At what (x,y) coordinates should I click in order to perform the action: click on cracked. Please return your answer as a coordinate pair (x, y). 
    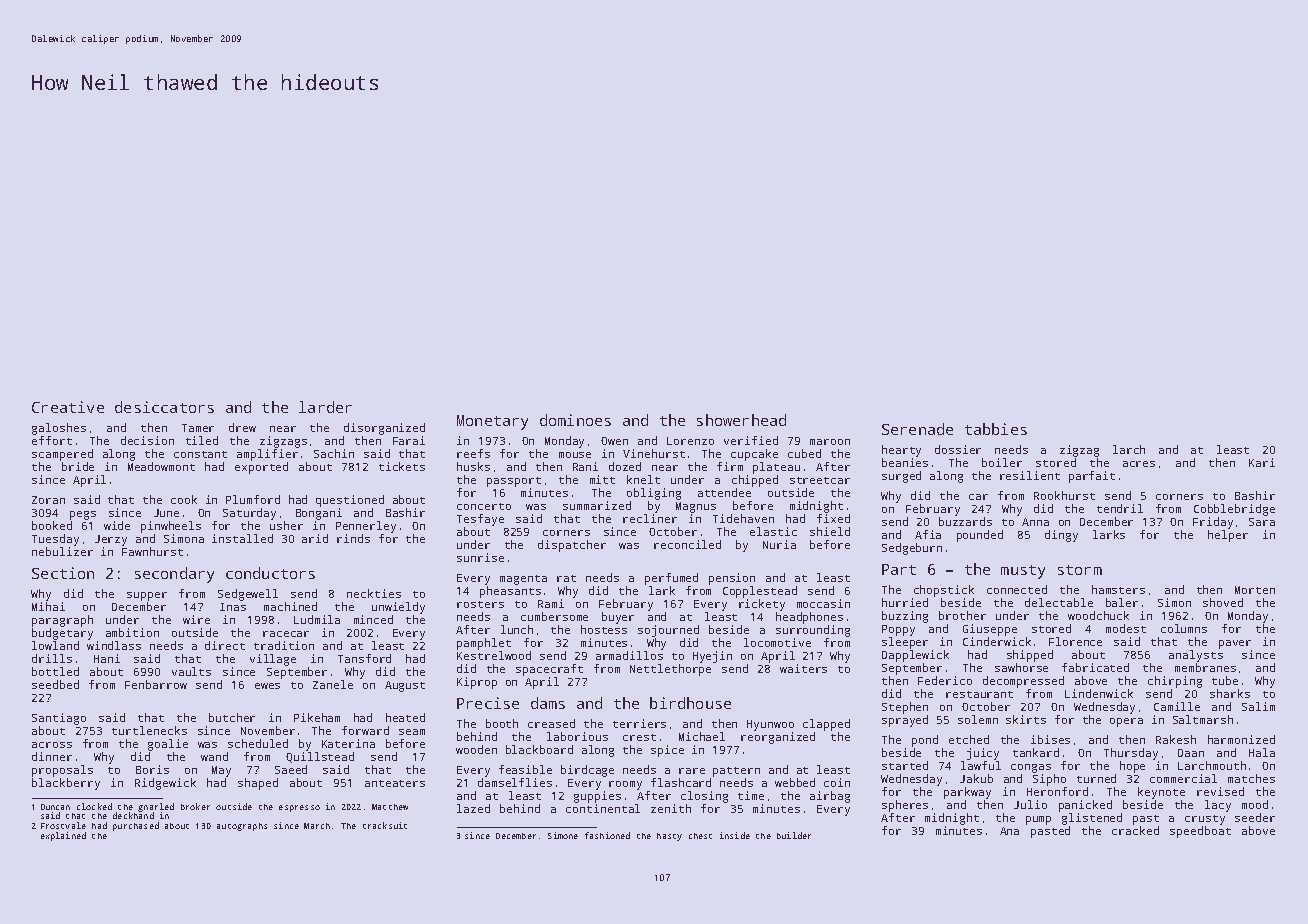
    Looking at the image, I should click on (1135, 830).
